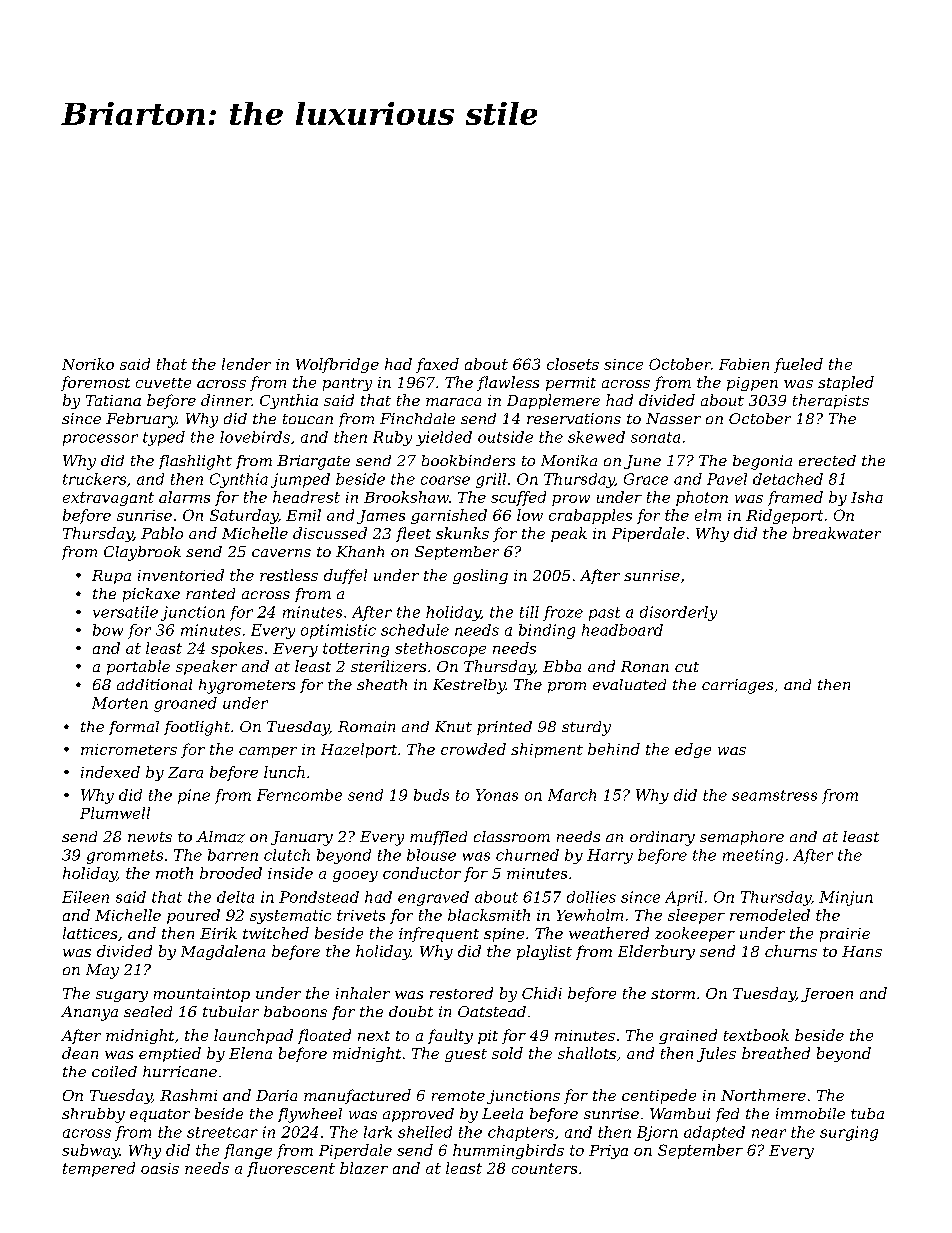  I want to click on near, so click(769, 1133).
